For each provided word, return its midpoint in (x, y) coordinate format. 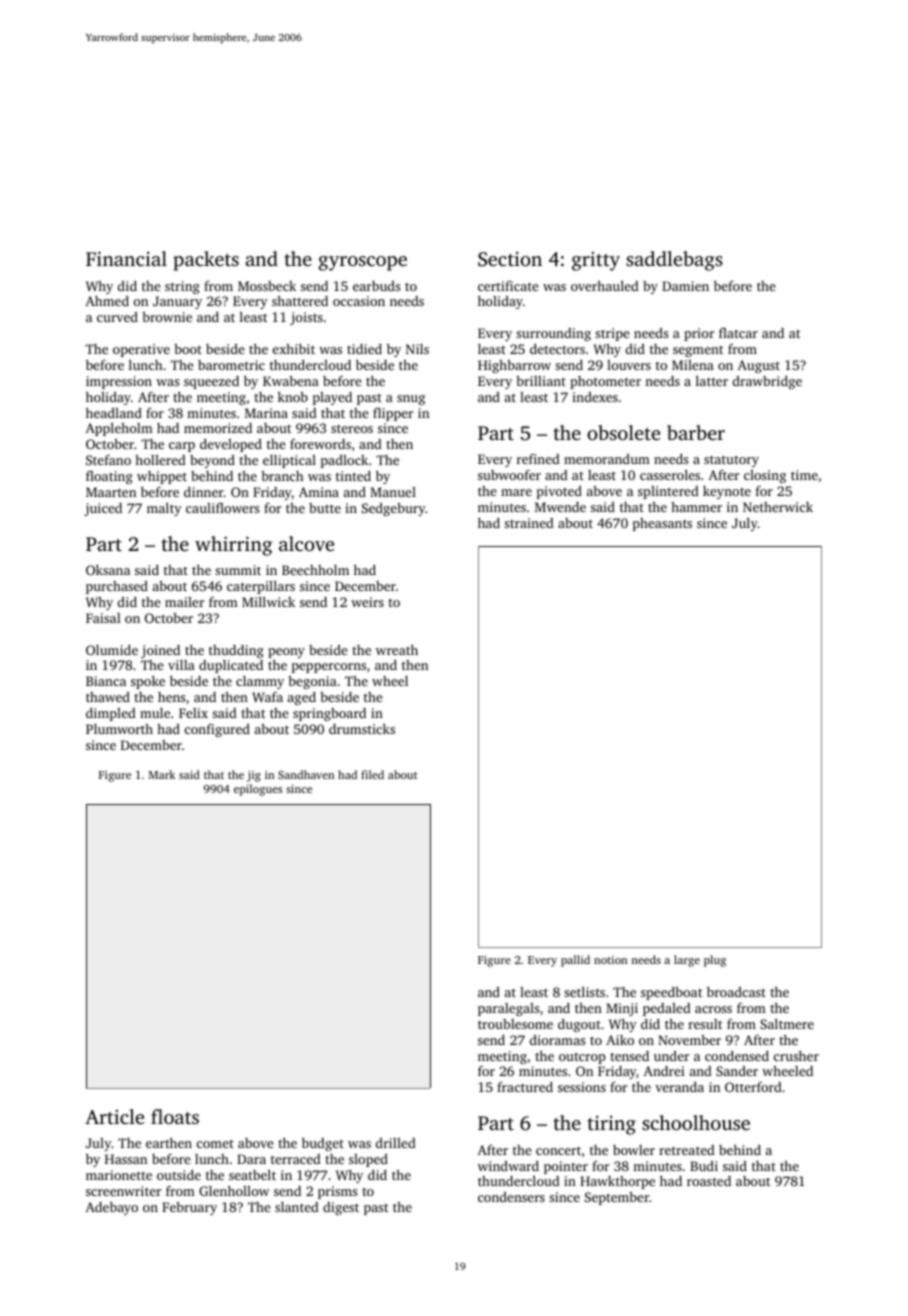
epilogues (258, 790)
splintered (668, 492)
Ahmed (107, 301)
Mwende (560, 507)
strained (529, 523)
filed (372, 774)
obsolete (623, 432)
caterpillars (261, 587)
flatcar (738, 333)
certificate (508, 286)
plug (715, 961)
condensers (511, 1197)
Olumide (112, 650)
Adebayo (111, 1208)
